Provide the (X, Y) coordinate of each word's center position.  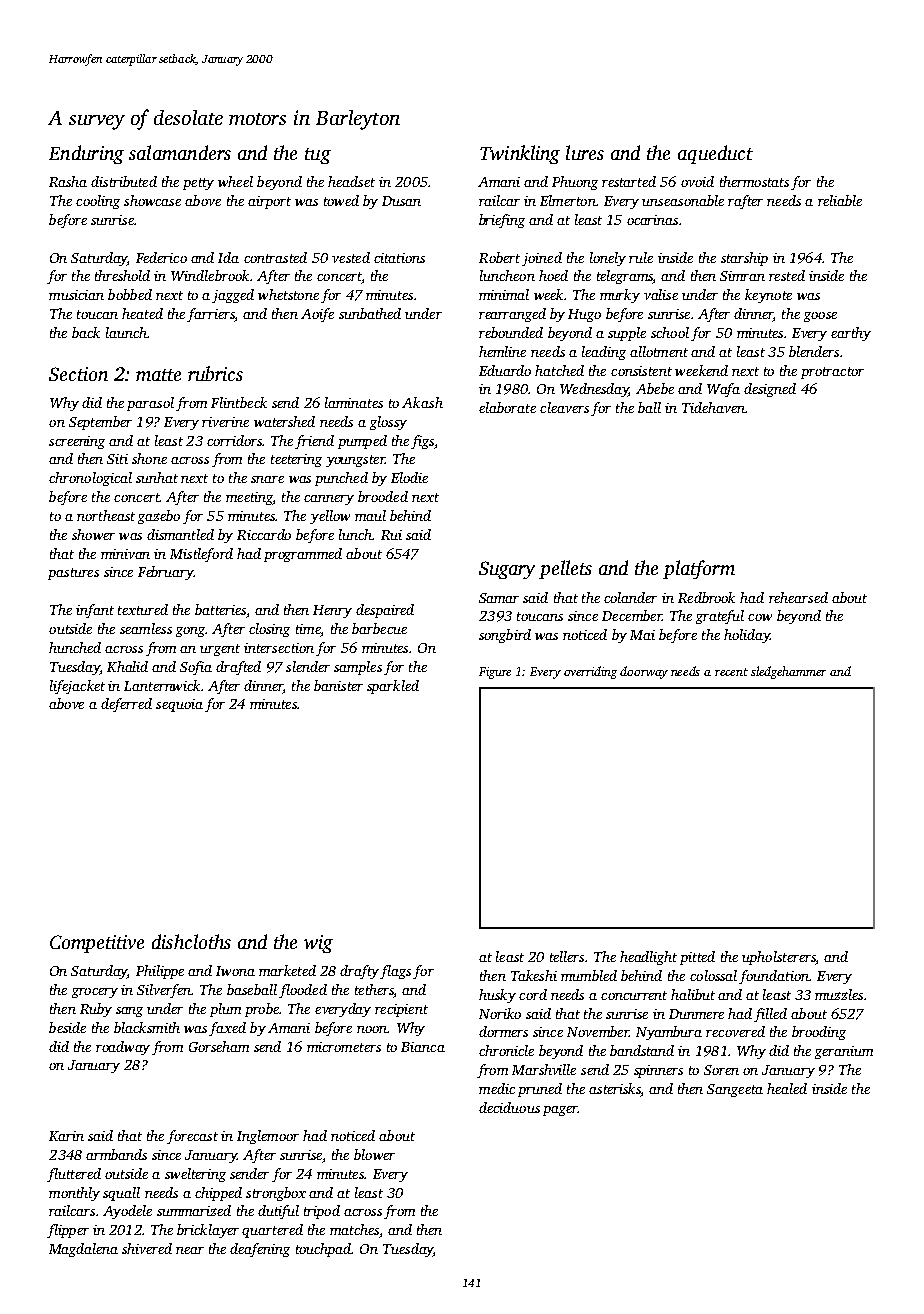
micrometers (344, 1047)
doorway (644, 672)
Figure (495, 673)
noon (372, 1029)
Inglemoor (268, 1137)
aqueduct (715, 154)
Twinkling (520, 154)
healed (787, 1088)
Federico (161, 257)
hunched (75, 647)
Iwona (235, 971)
